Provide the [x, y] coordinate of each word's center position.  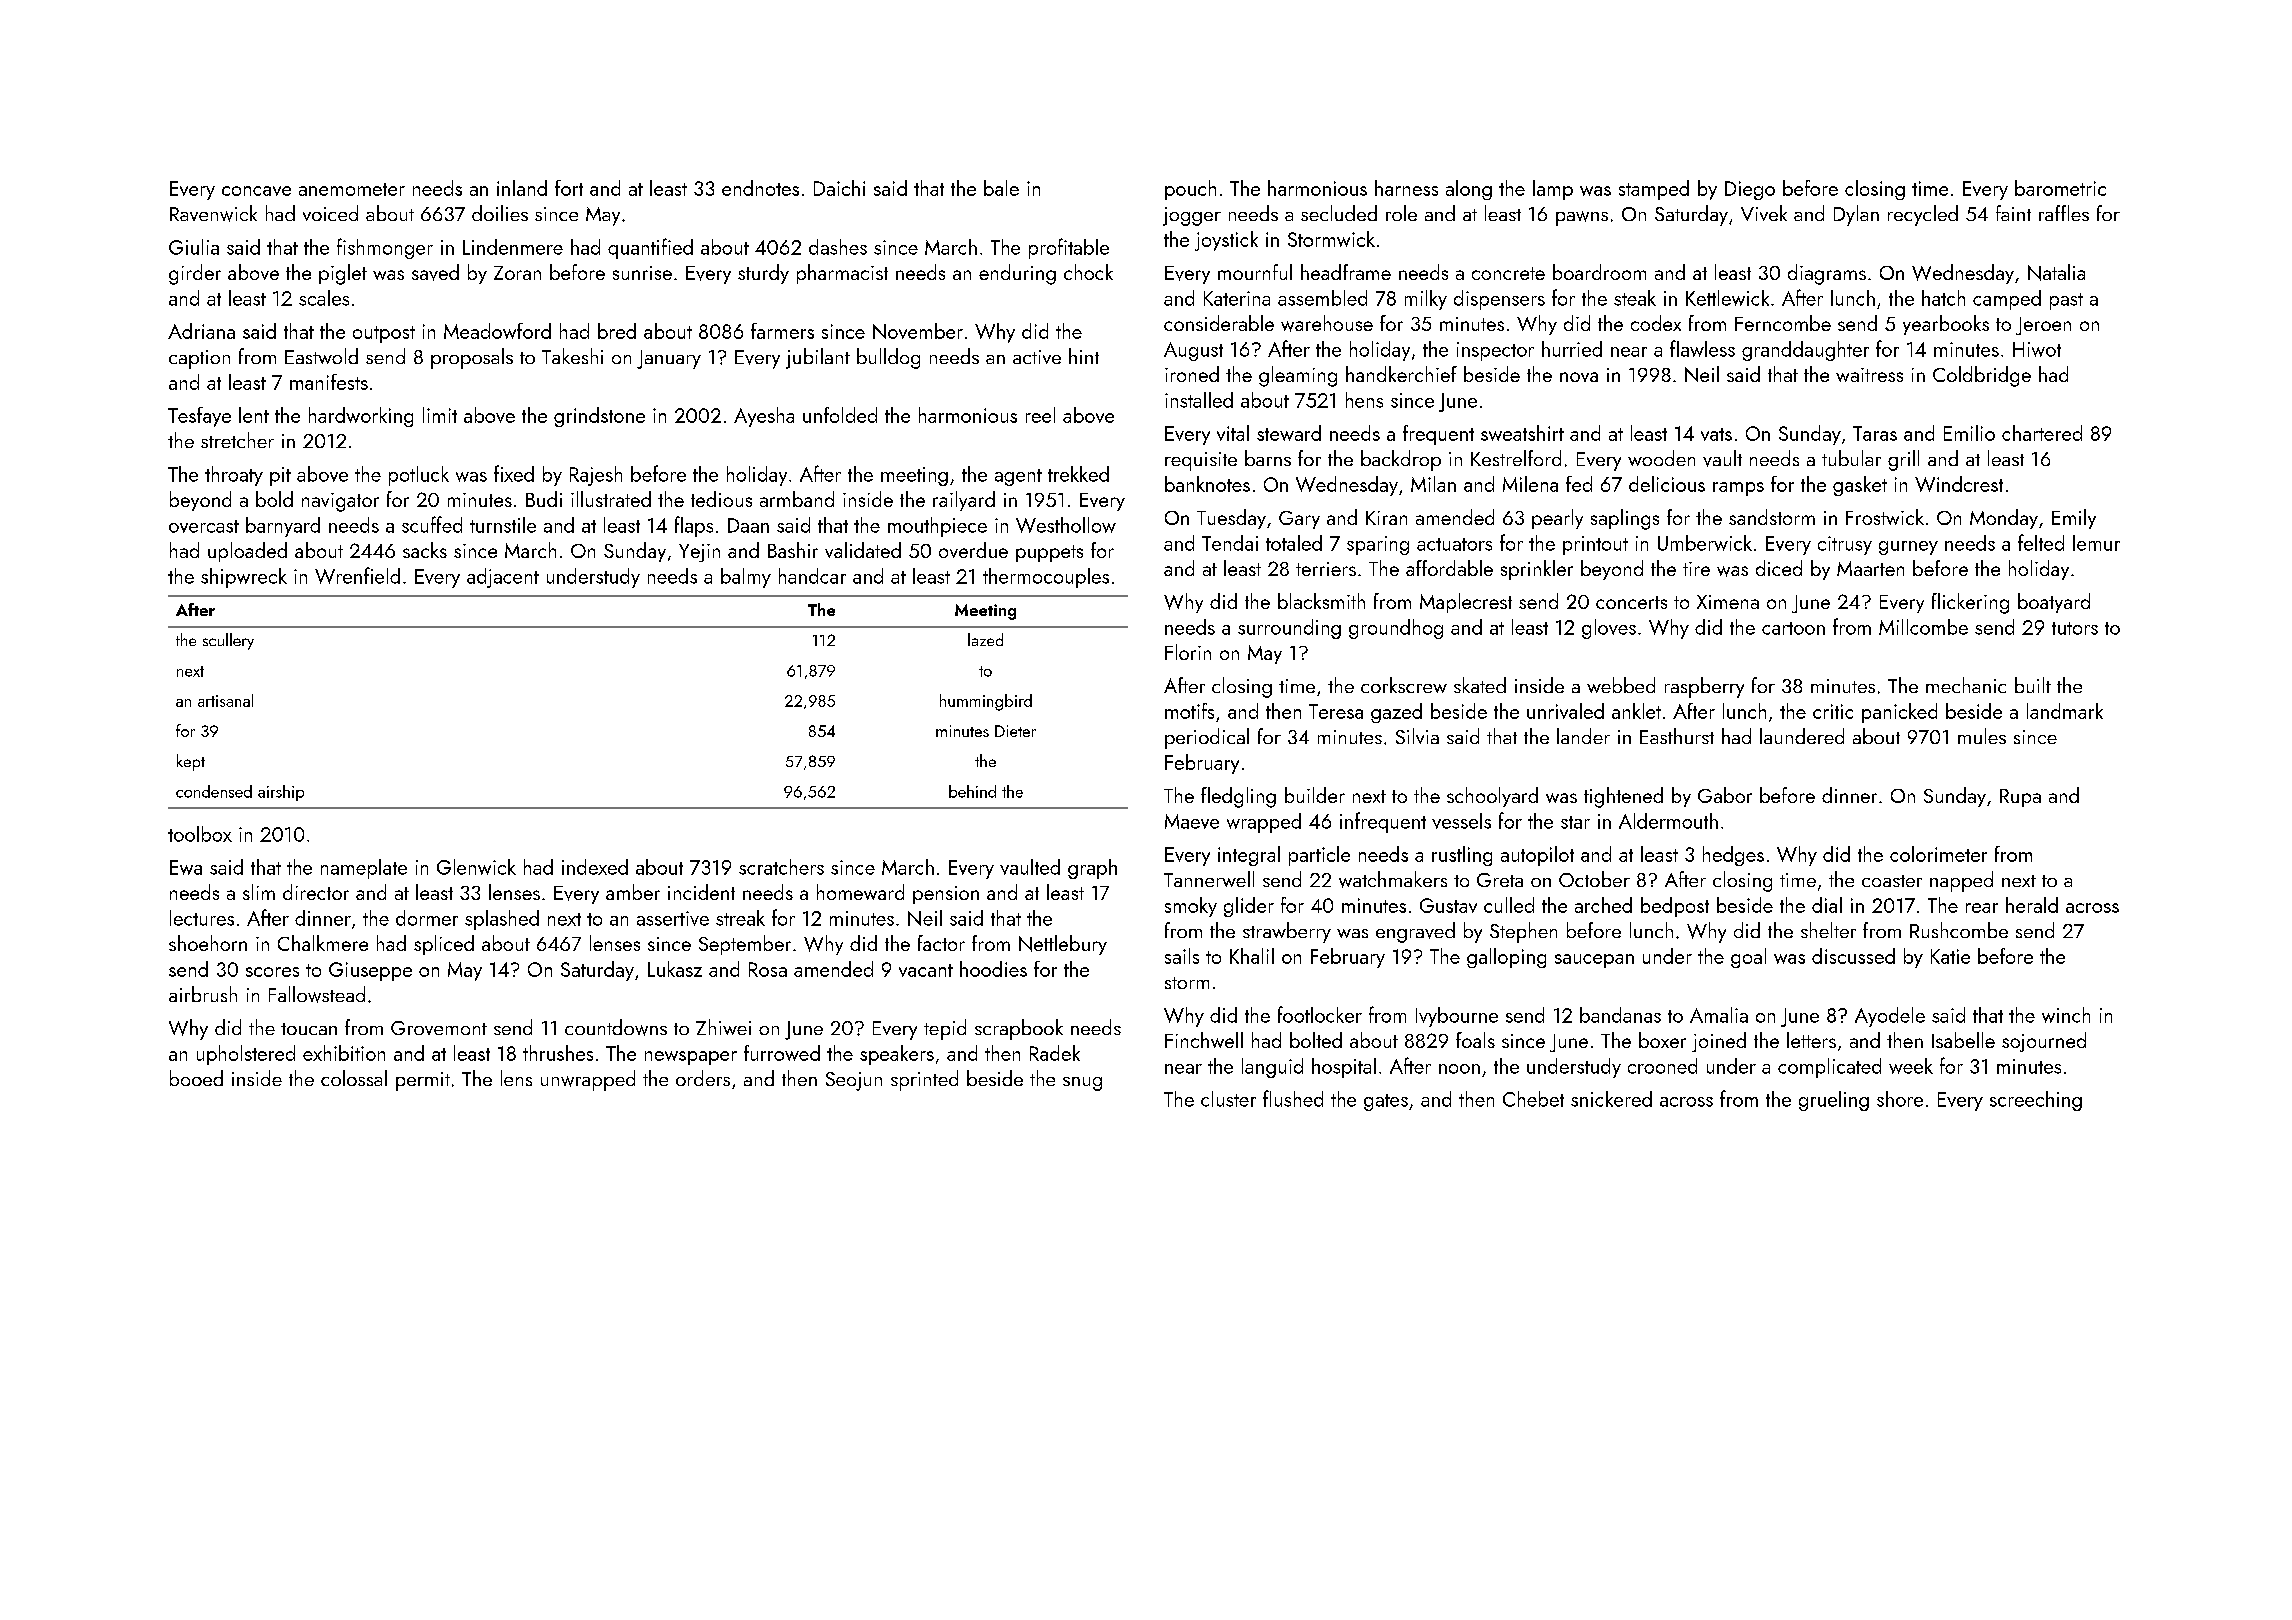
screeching [2036, 1101]
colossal [354, 1078]
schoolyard [1492, 797]
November [918, 331]
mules [1982, 736]
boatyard [2054, 603]
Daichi [839, 188]
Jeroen [2043, 326]
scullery [228, 641]
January [669, 359]
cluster [1228, 1099]
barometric [2060, 188]
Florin [1188, 652]
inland [522, 188]
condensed [214, 791]
